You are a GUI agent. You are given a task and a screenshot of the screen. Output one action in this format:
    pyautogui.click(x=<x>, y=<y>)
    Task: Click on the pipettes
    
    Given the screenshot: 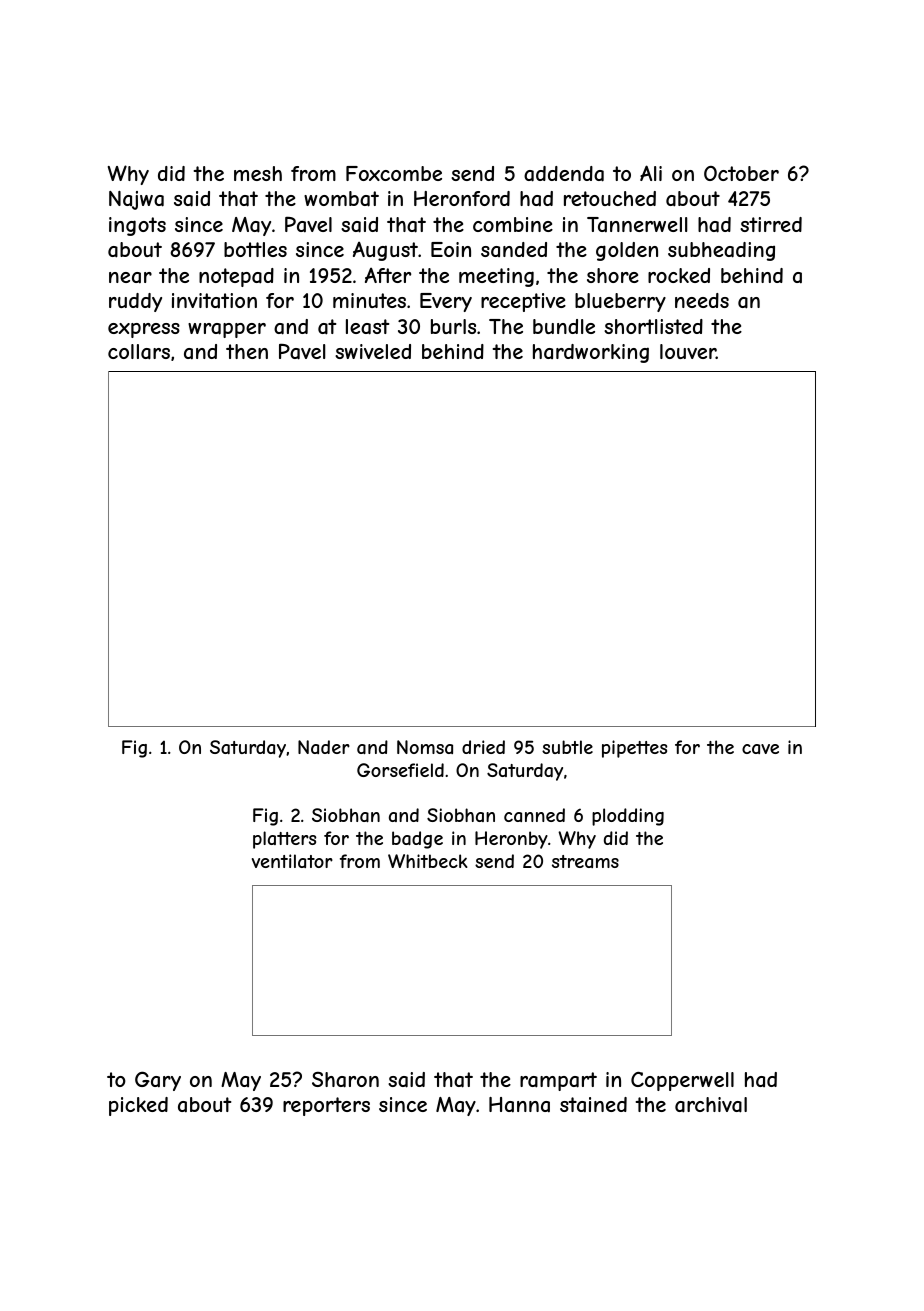 What is the action you would take?
    pyautogui.click(x=634, y=749)
